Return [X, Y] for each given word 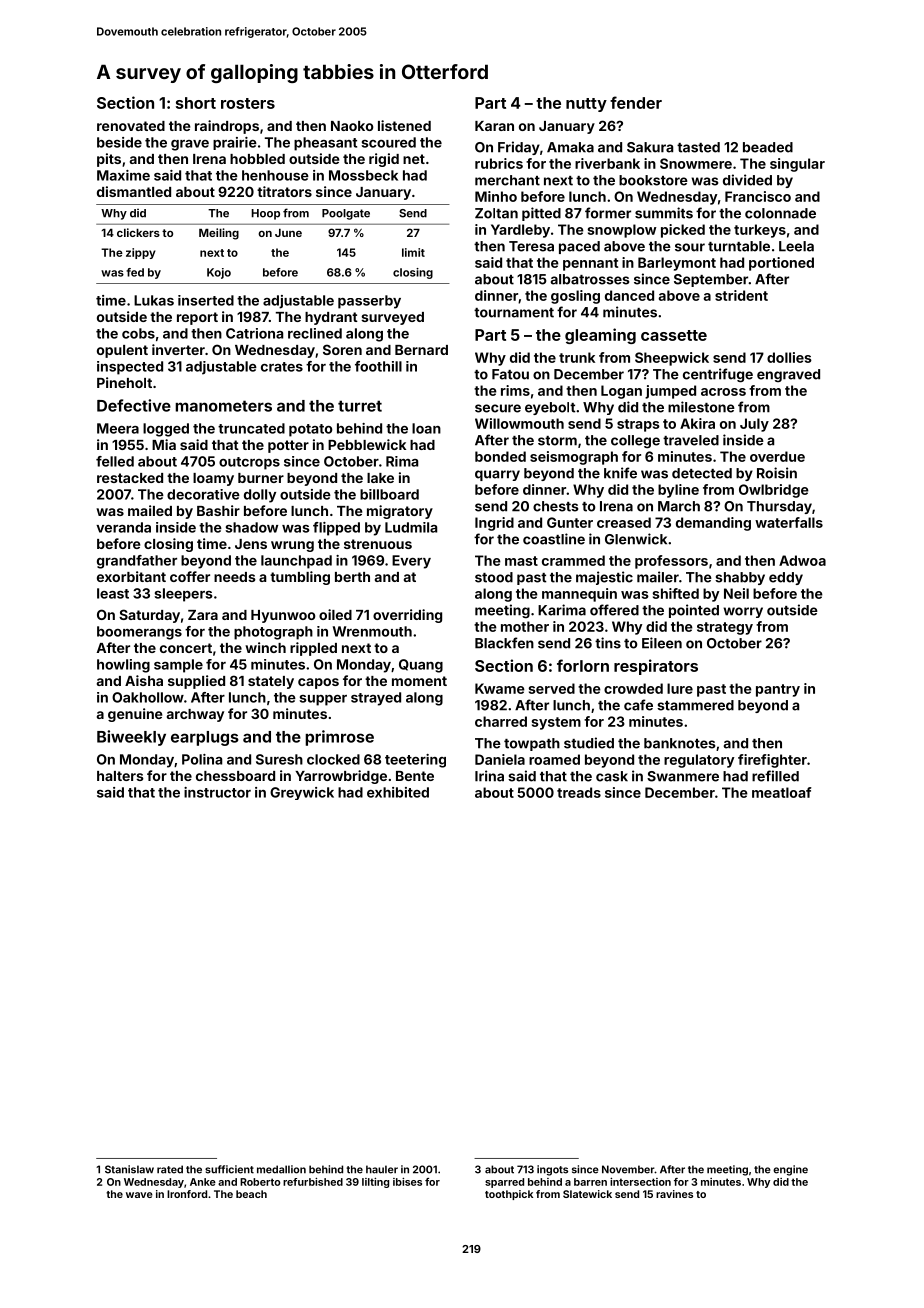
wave [139, 1195]
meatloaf [782, 792]
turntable [739, 246]
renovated [131, 126]
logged [166, 430]
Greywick [302, 793]
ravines [674, 1194]
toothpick [509, 1195]
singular [797, 165]
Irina [489, 776]
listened [404, 125]
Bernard [421, 350]
